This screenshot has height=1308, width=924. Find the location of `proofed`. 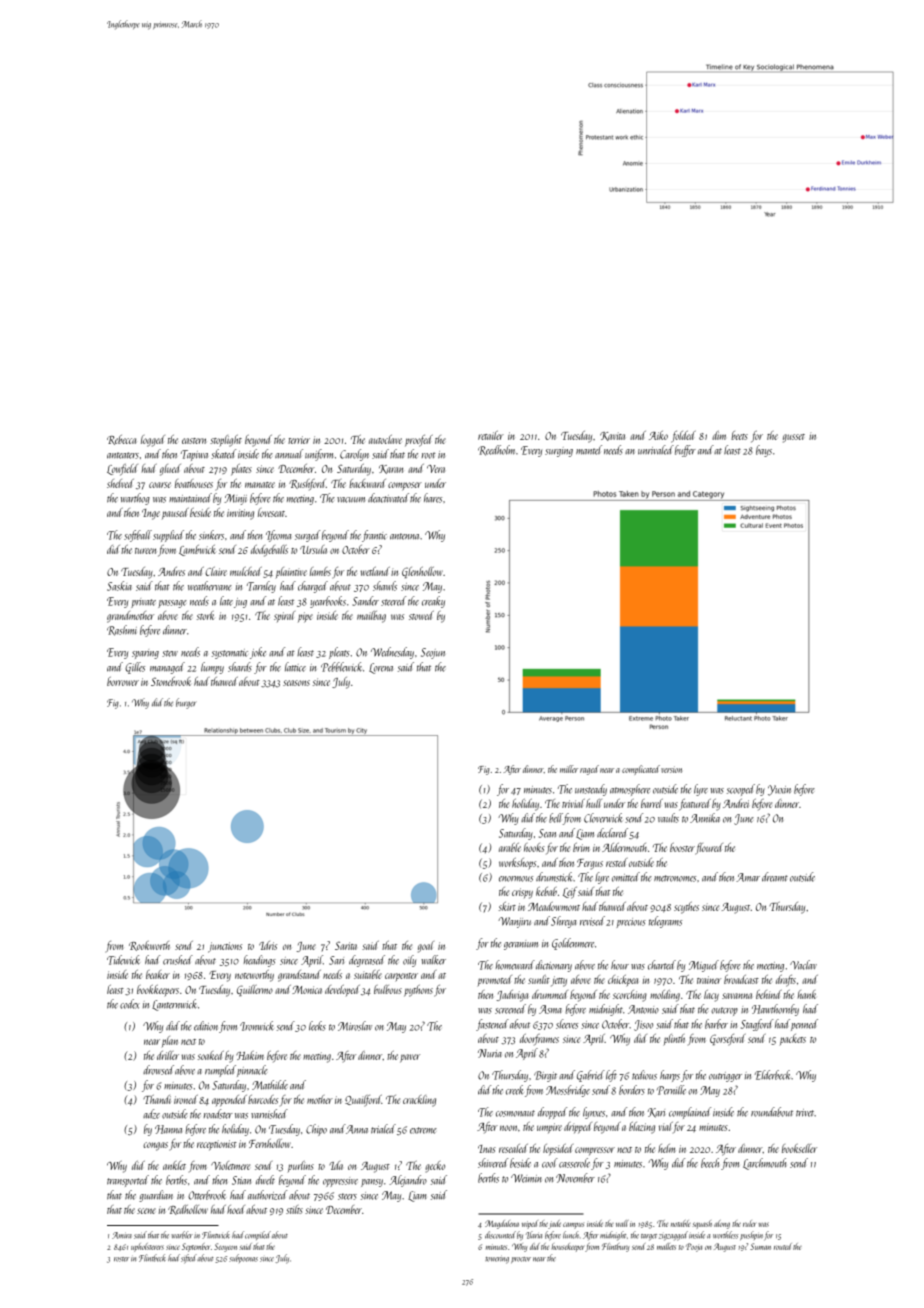

proofed is located at coordinates (419, 441).
